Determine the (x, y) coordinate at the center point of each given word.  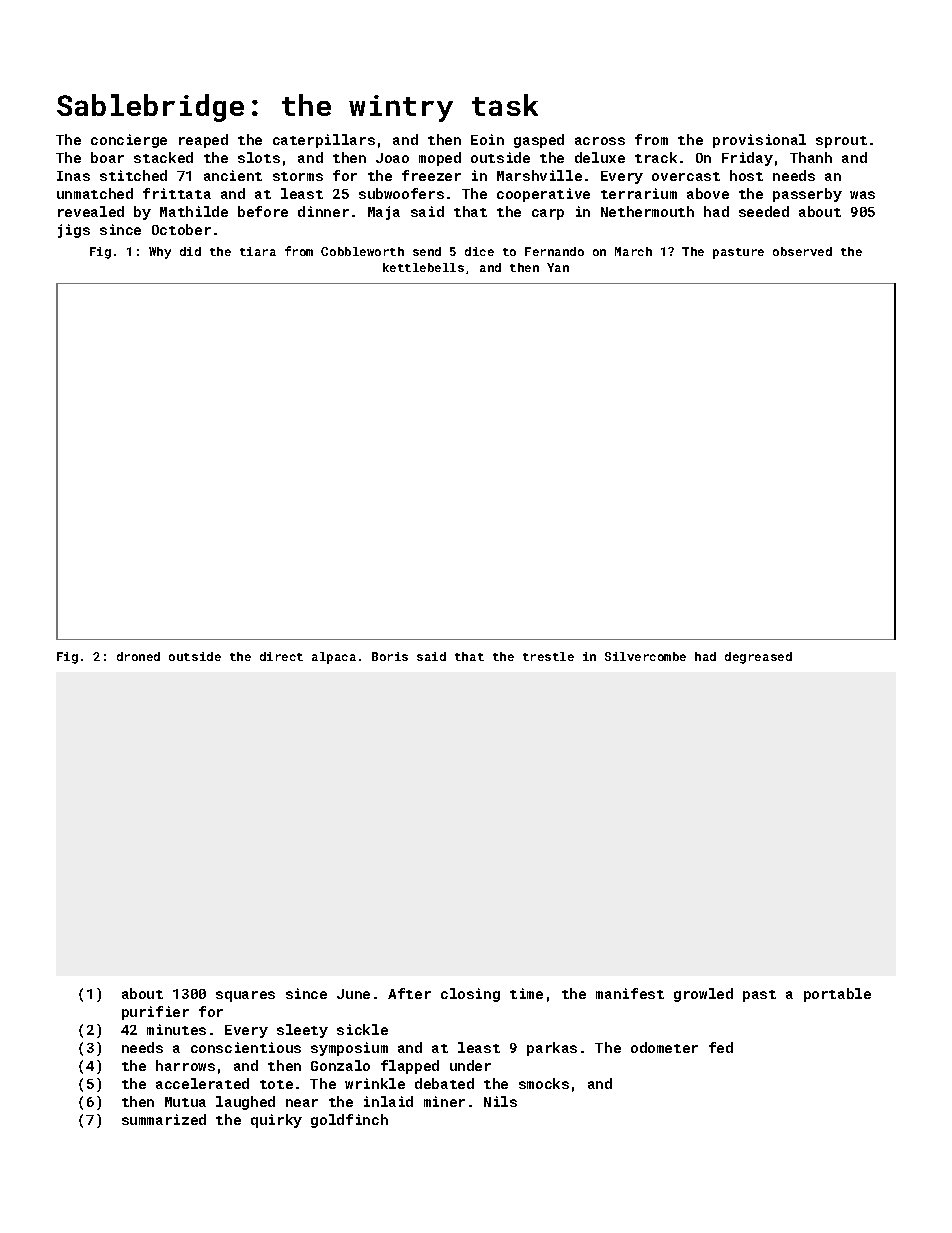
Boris (390, 656)
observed (802, 251)
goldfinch (349, 1121)
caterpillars (324, 141)
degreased (758, 658)
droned (138, 656)
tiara (258, 251)
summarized (164, 1119)
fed (721, 1047)
